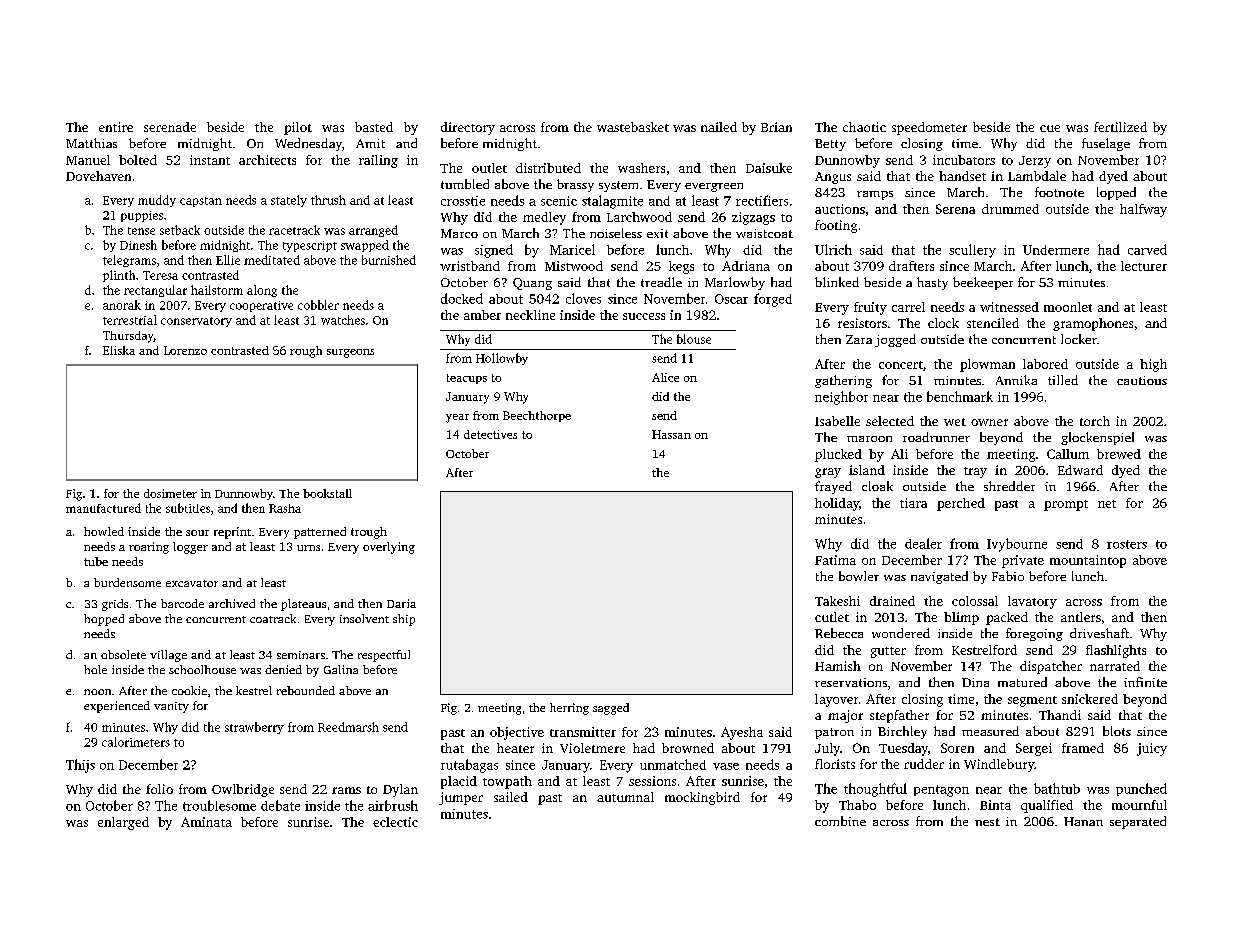  Describe the element at coordinates (468, 128) in the screenshot. I see `directory` at that location.
